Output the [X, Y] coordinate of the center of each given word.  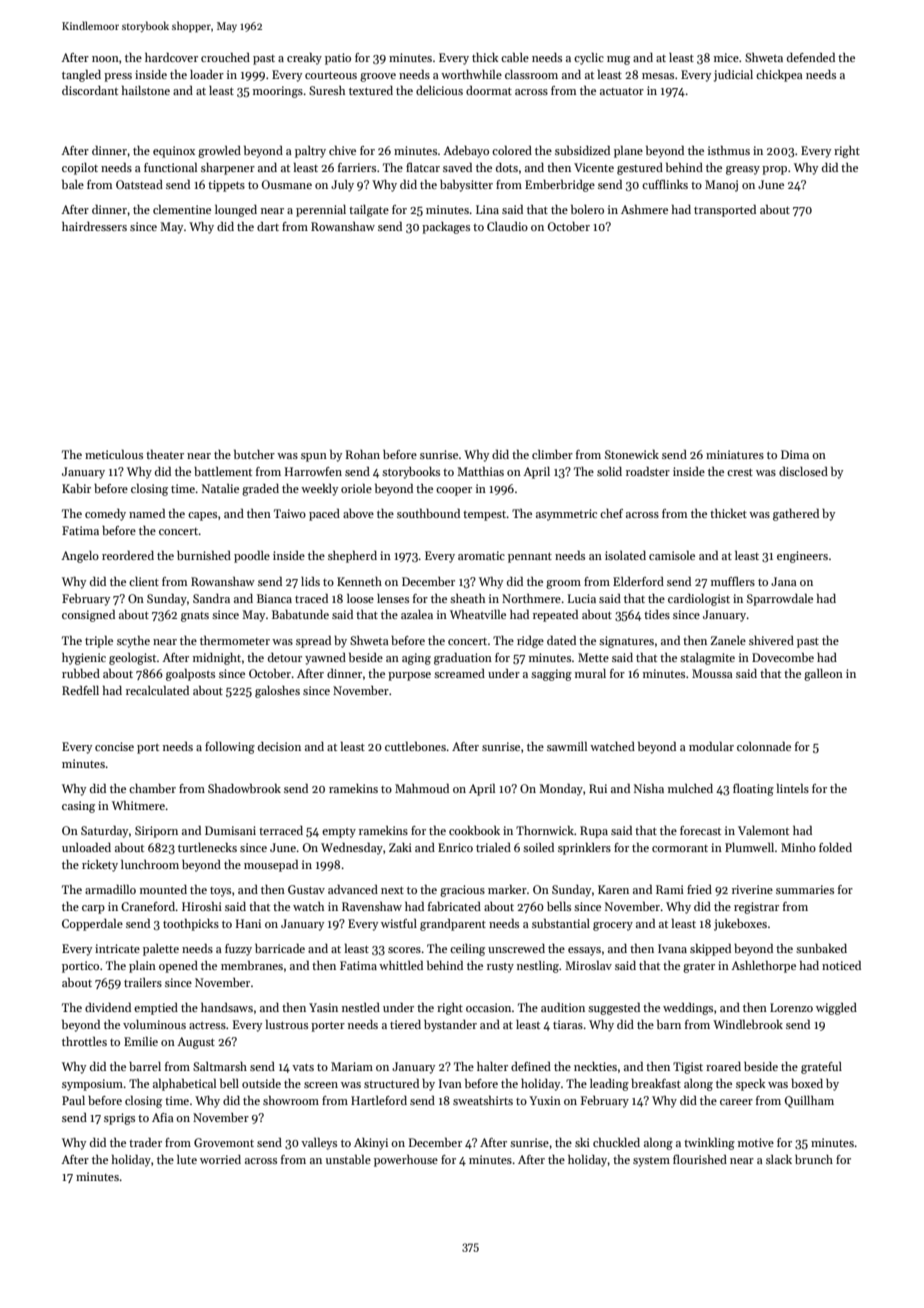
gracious [462, 891]
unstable [348, 1159]
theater [165, 454]
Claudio [507, 226]
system [651, 1162]
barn [669, 1024]
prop [774, 170]
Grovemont [224, 1142]
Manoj [721, 186]
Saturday [104, 832]
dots [507, 167]
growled [219, 152]
